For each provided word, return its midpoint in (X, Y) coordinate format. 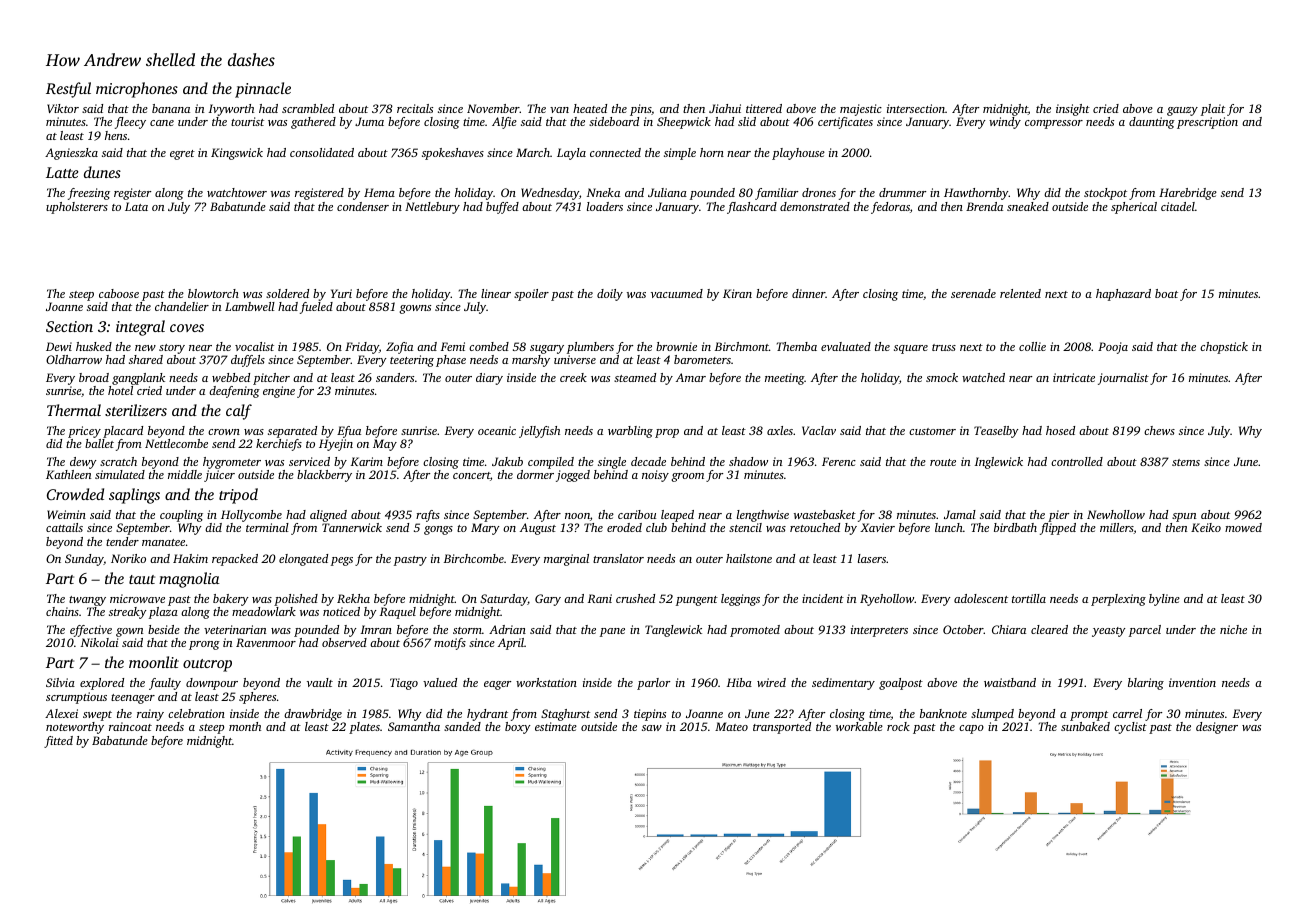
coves (187, 328)
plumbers (590, 348)
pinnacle (263, 90)
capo (971, 729)
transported (782, 728)
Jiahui (725, 108)
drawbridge (313, 715)
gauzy (1182, 111)
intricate (1074, 377)
